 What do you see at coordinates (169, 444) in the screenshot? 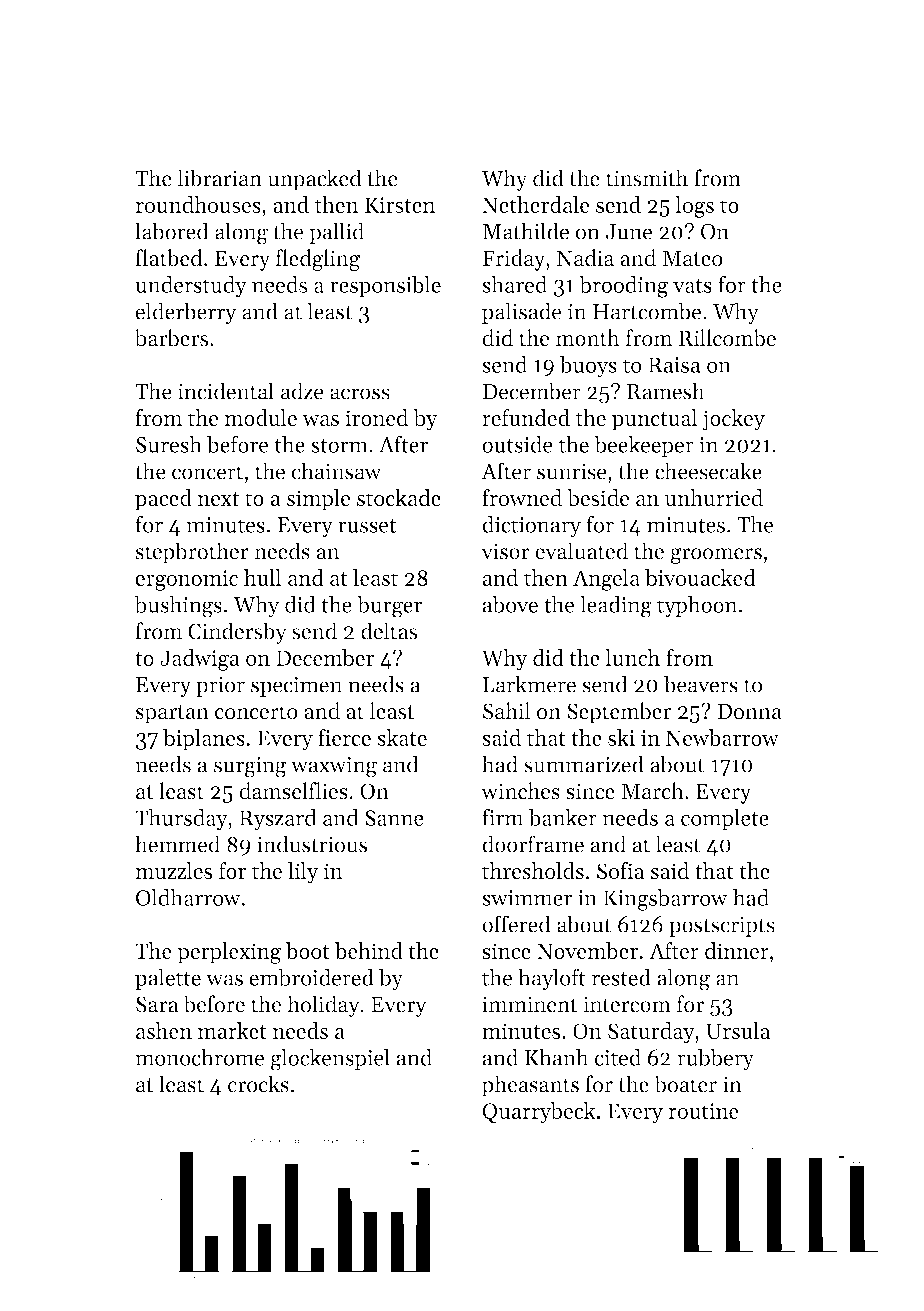
I see `Suresh` at bounding box center [169, 444].
